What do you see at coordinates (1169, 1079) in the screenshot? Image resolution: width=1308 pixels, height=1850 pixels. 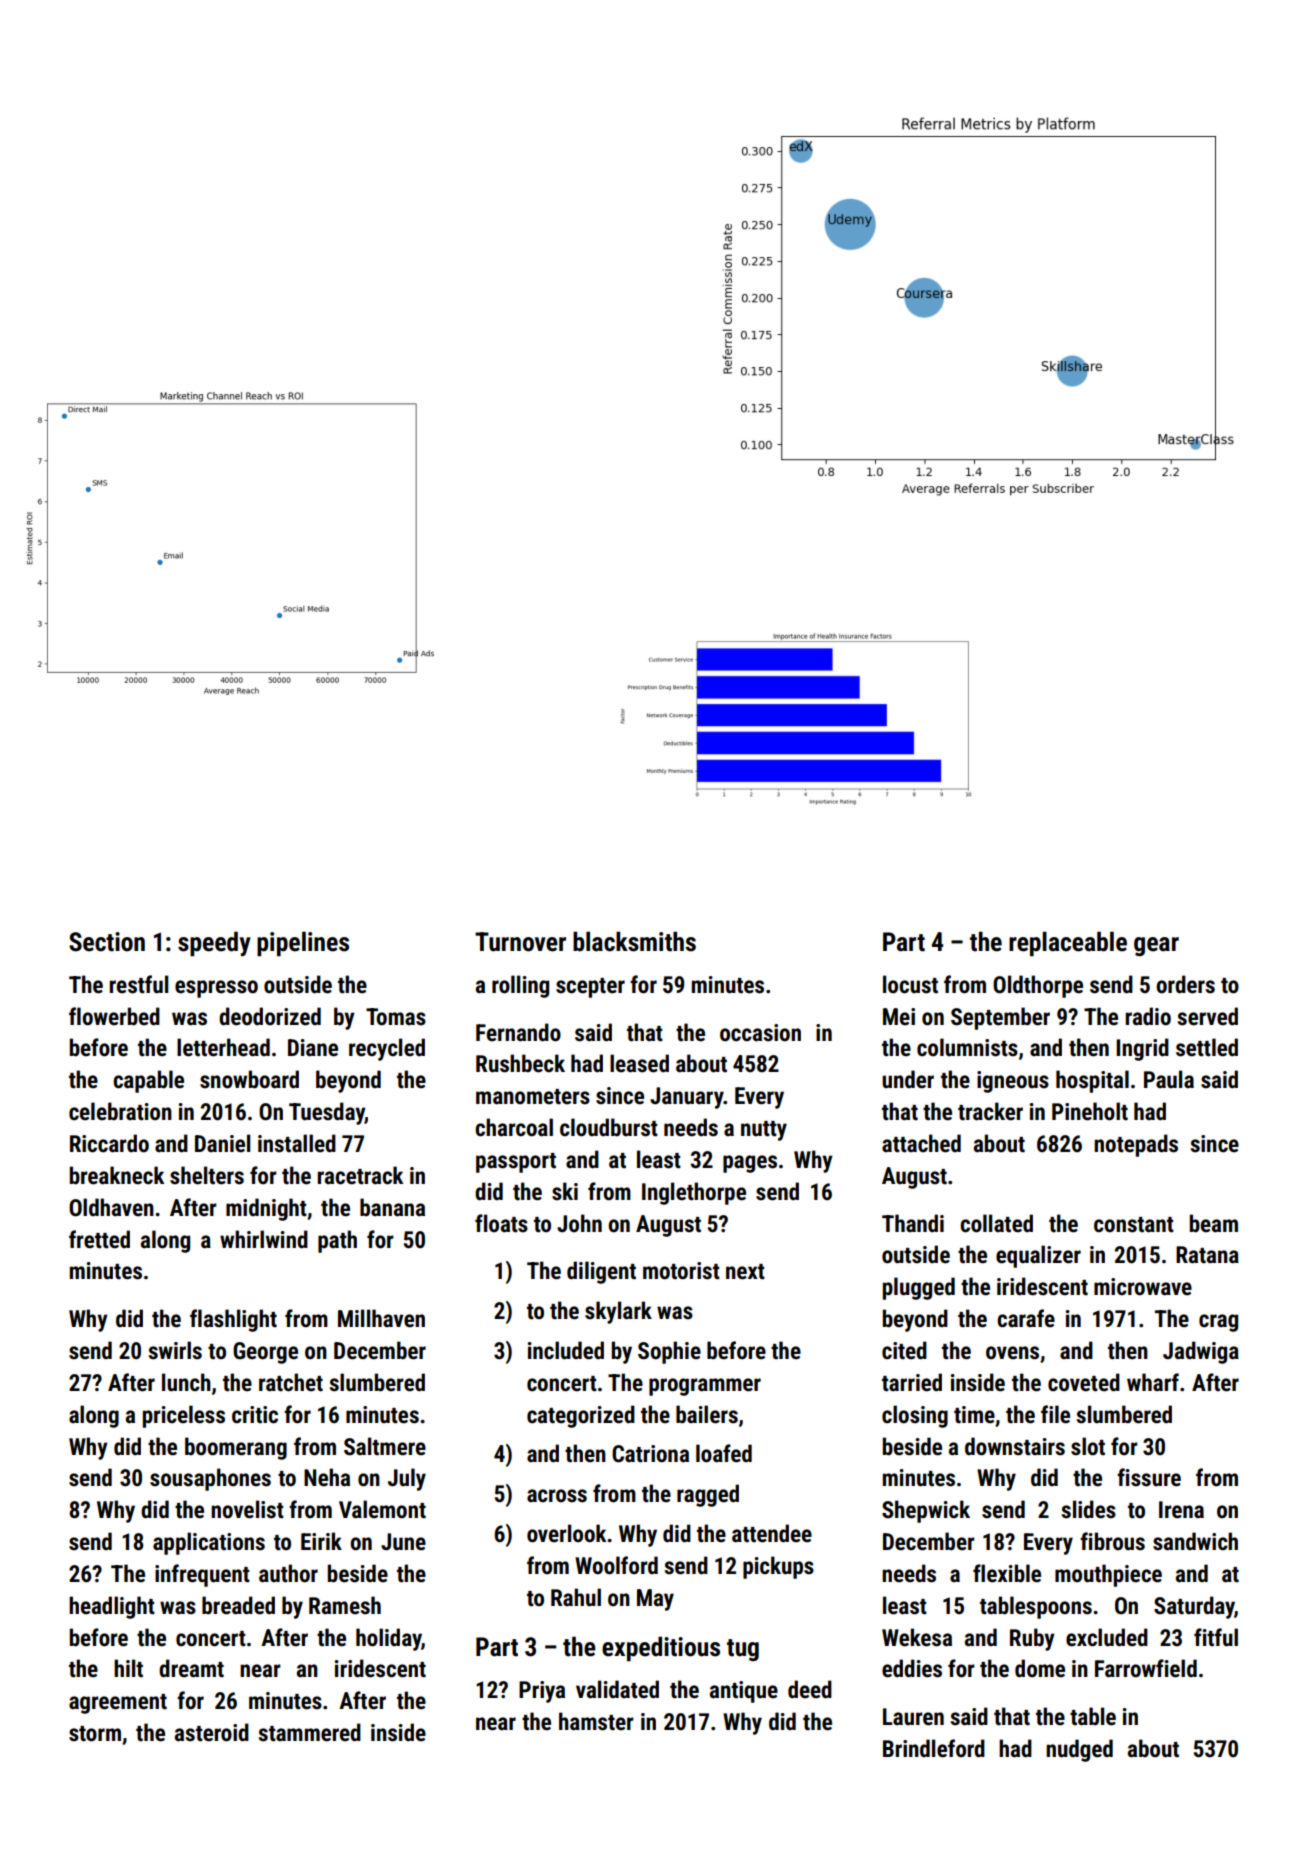 I see `Paula` at bounding box center [1169, 1079].
